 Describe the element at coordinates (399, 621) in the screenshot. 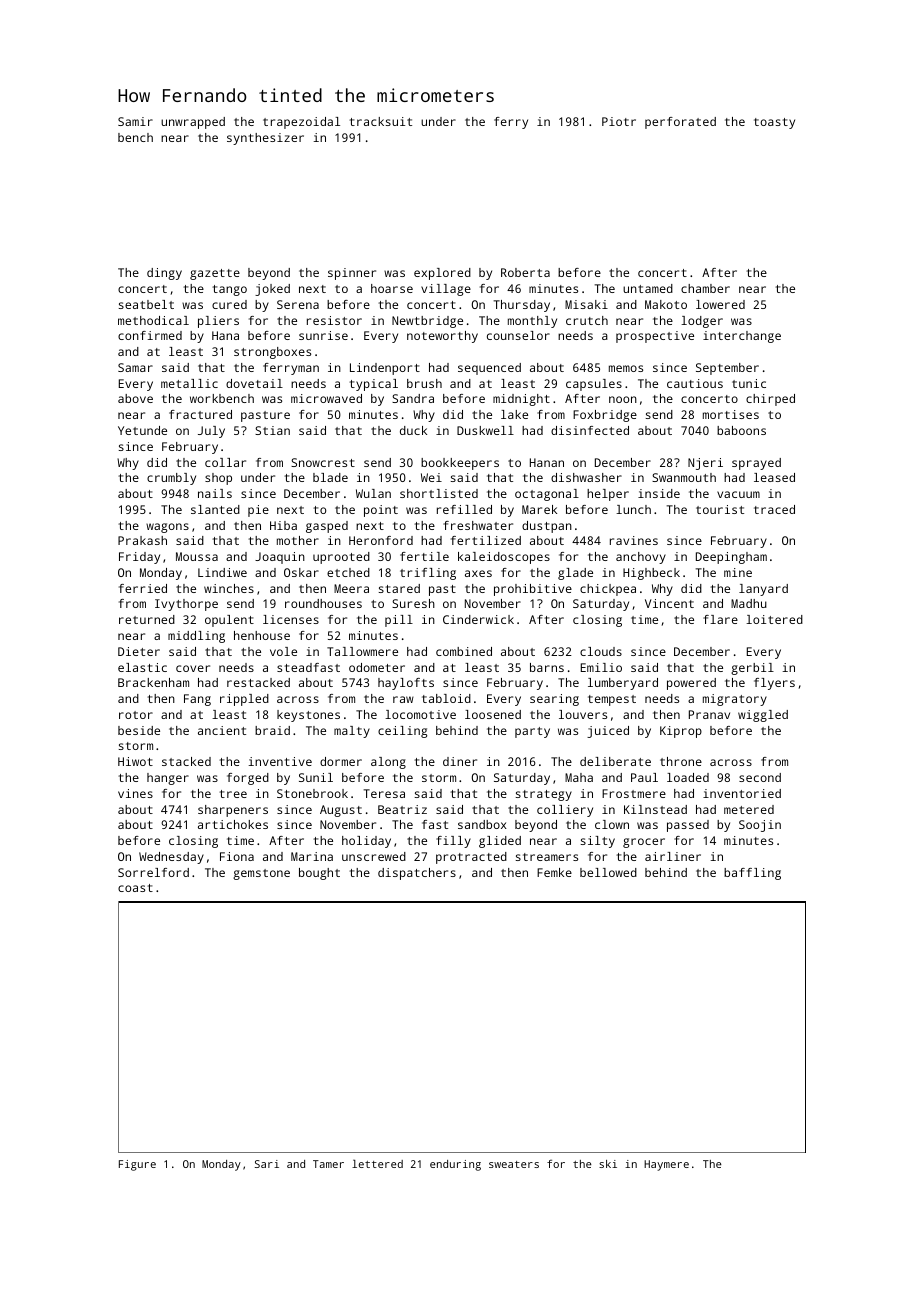

I see `pill` at that location.
